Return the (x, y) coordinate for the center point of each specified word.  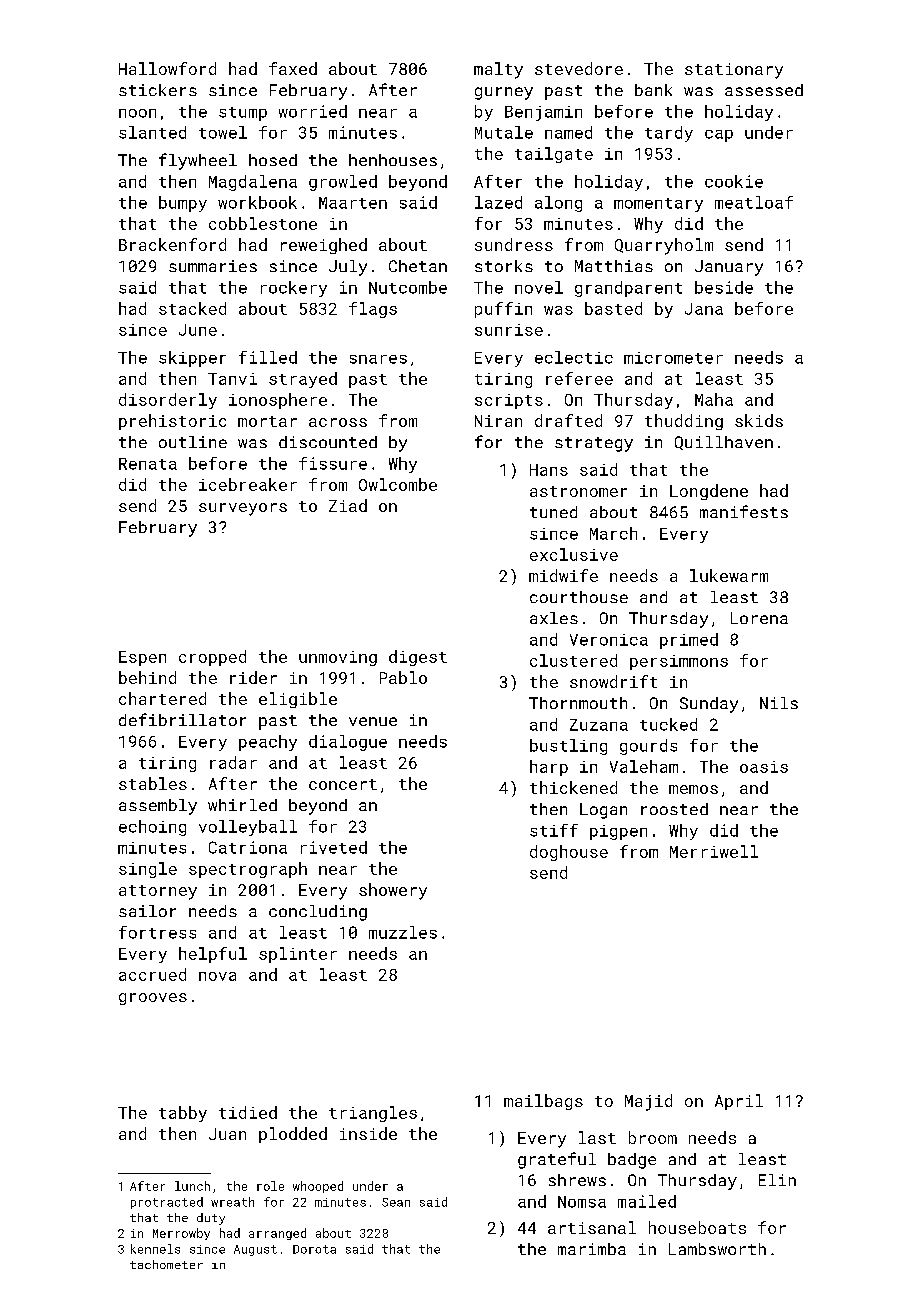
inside (368, 1133)
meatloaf (754, 202)
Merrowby (181, 1234)
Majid (648, 1102)
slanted (152, 132)
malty (498, 70)
